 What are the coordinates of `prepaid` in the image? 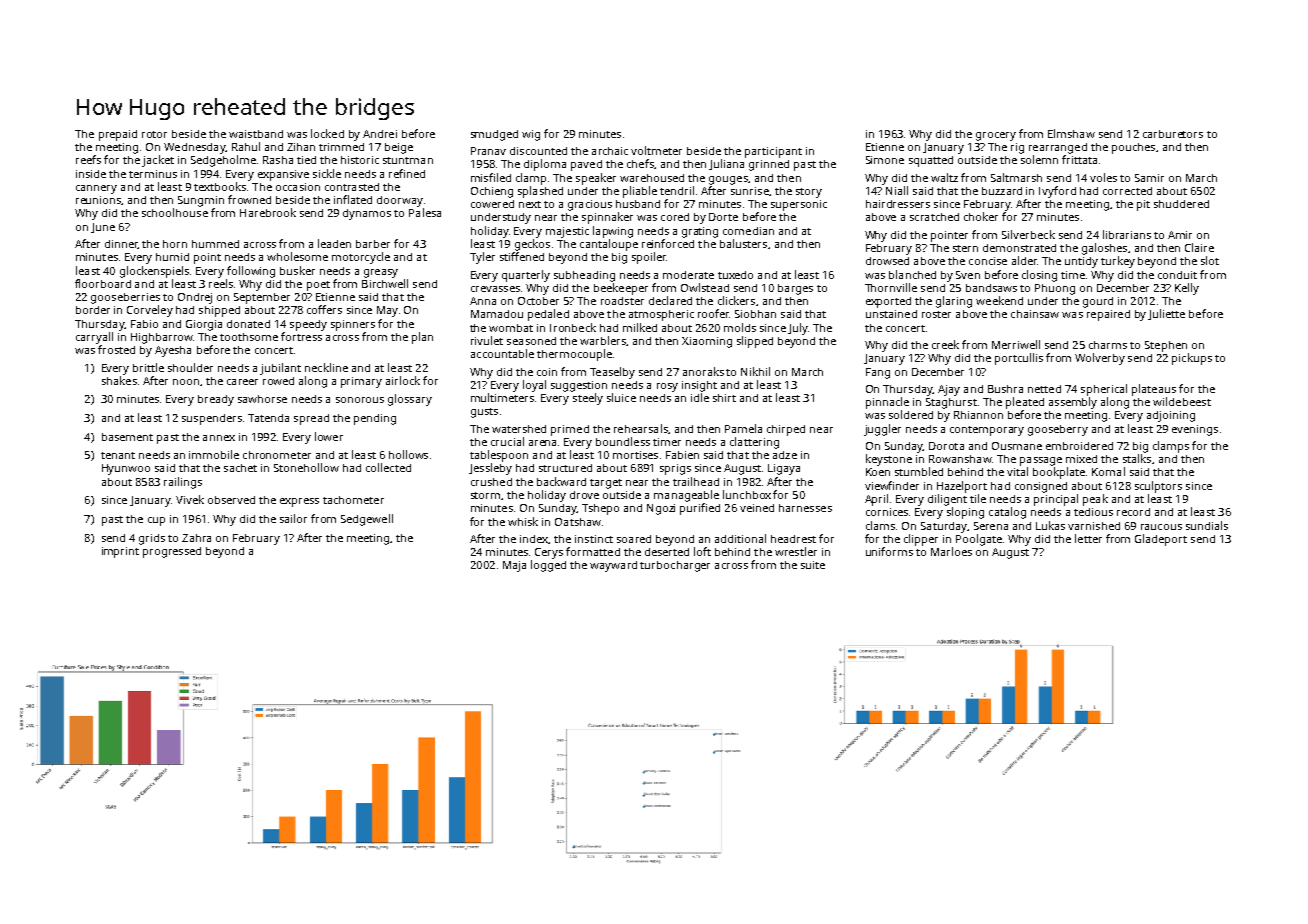 It's located at (118, 135).
